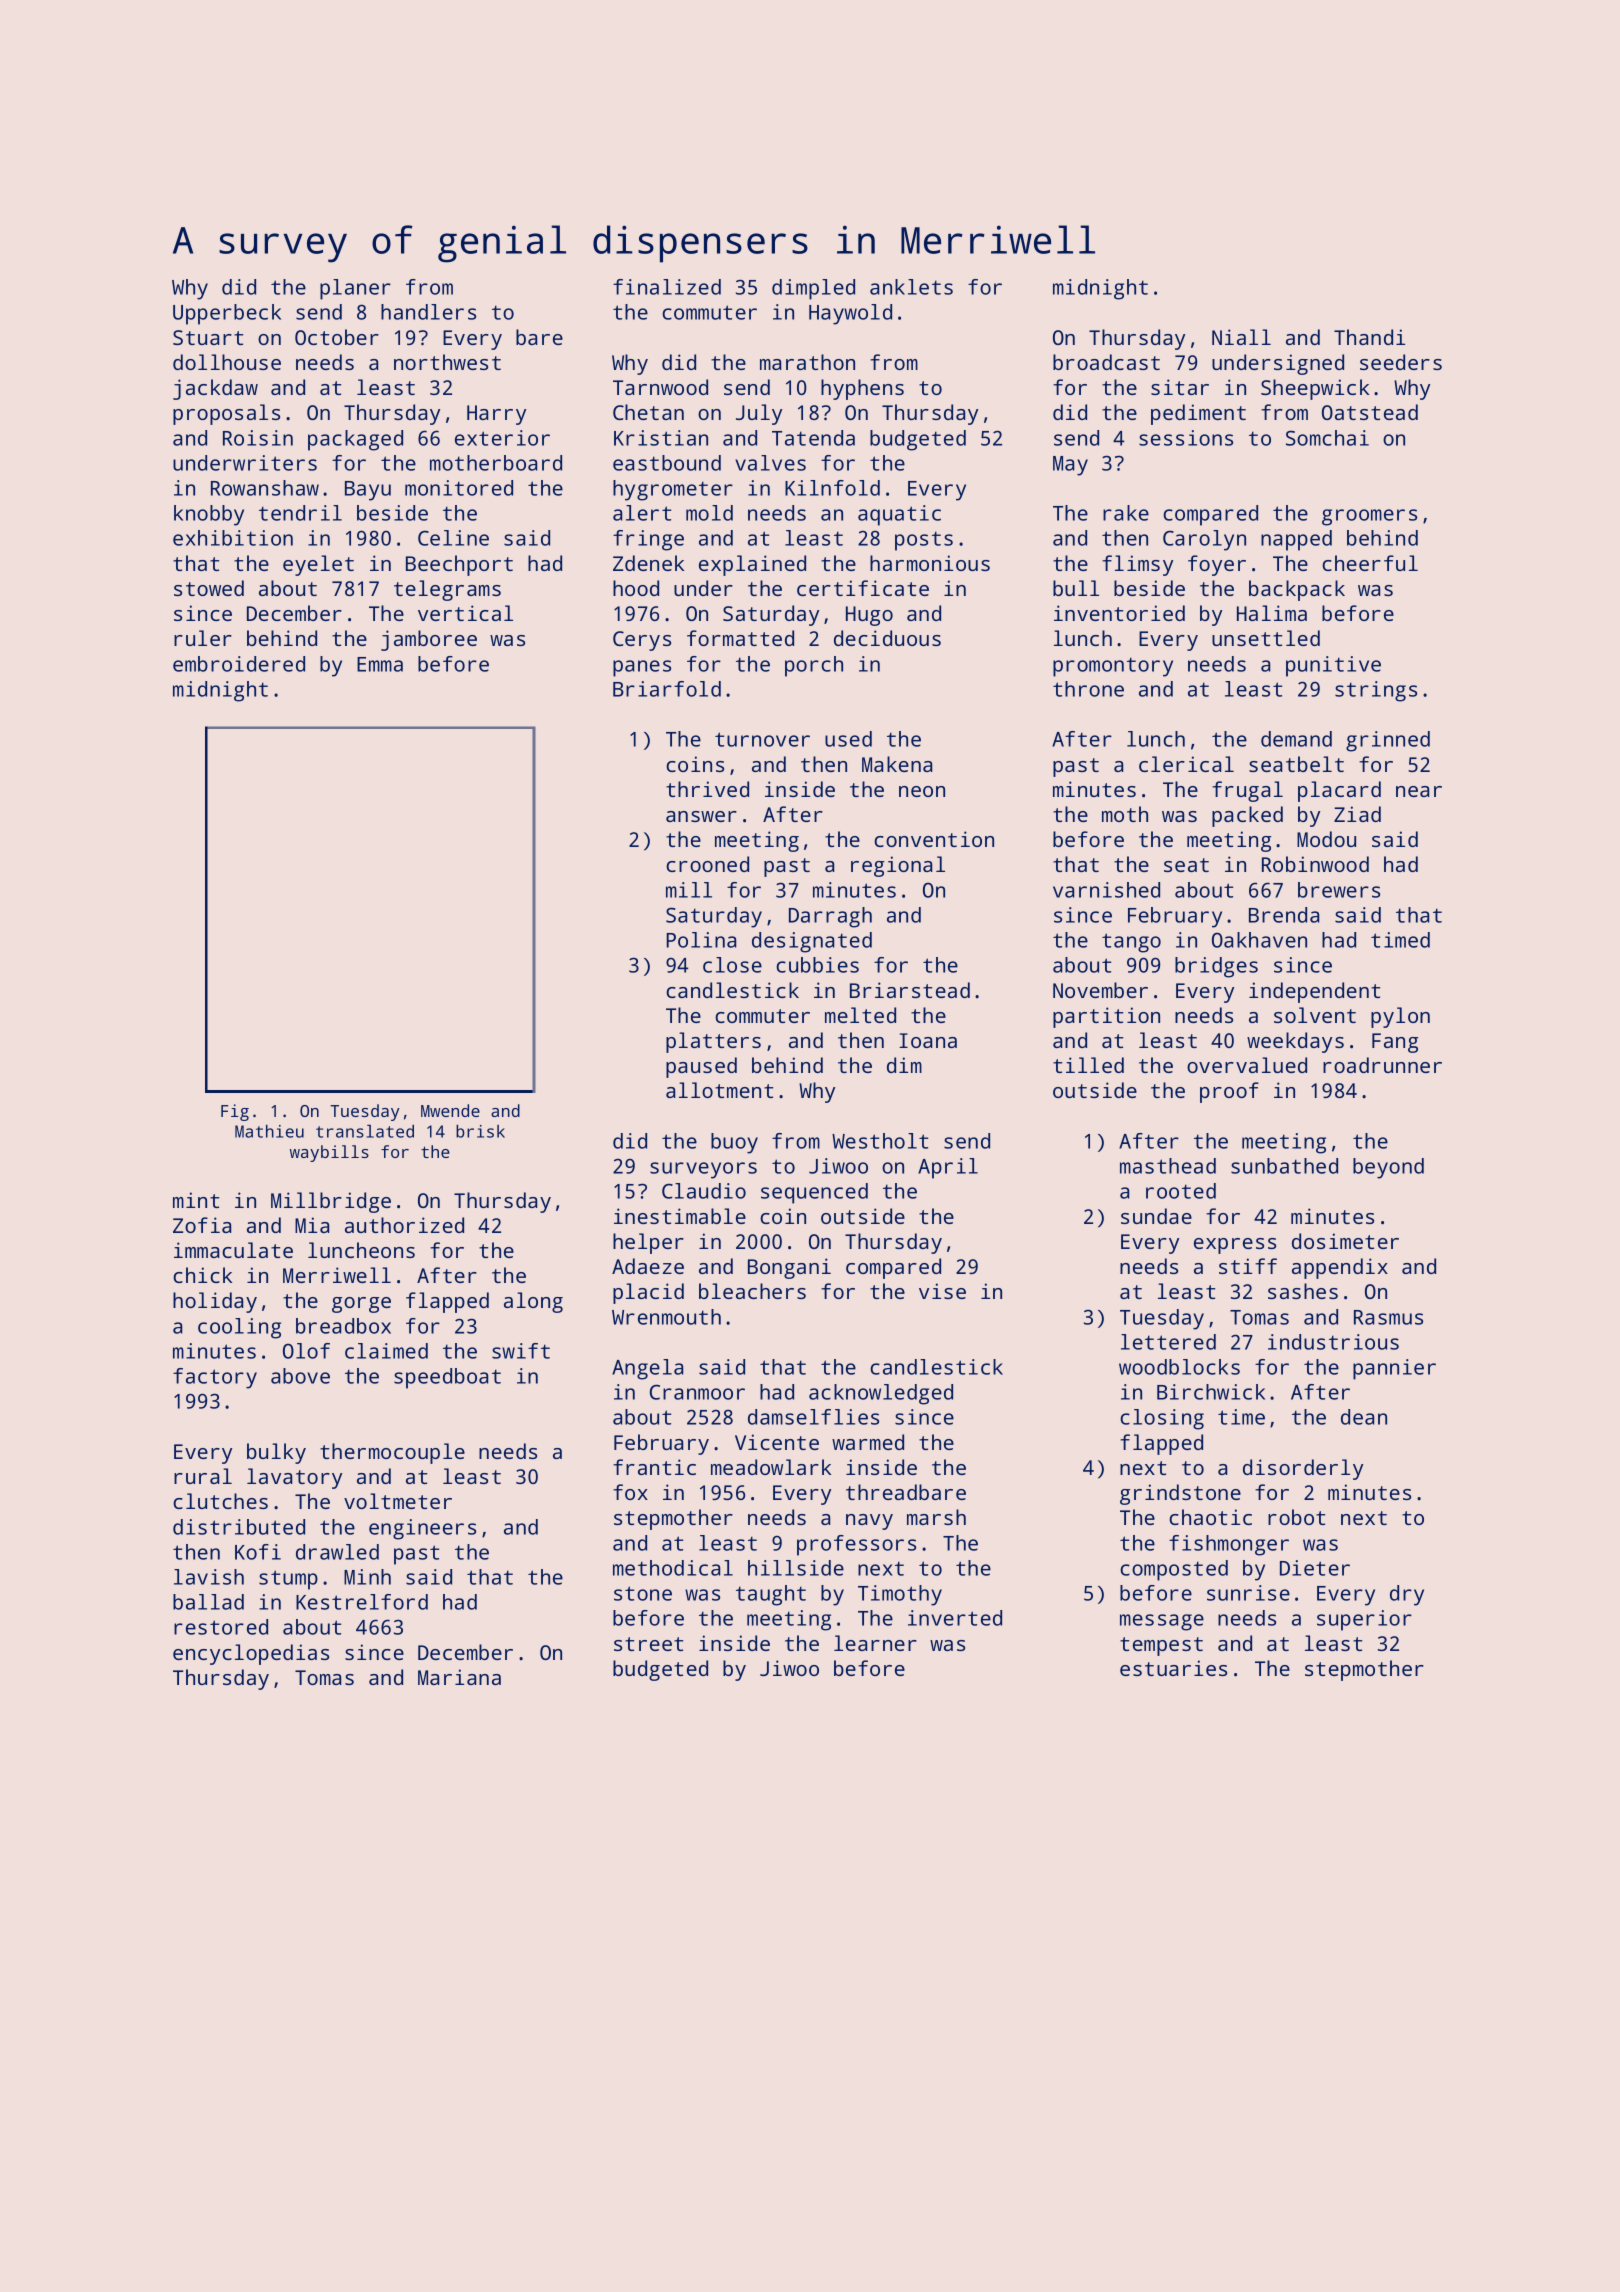 This screenshot has height=2292, width=1620. Describe the element at coordinates (355, 440) in the screenshot. I see `packaged` at that location.
